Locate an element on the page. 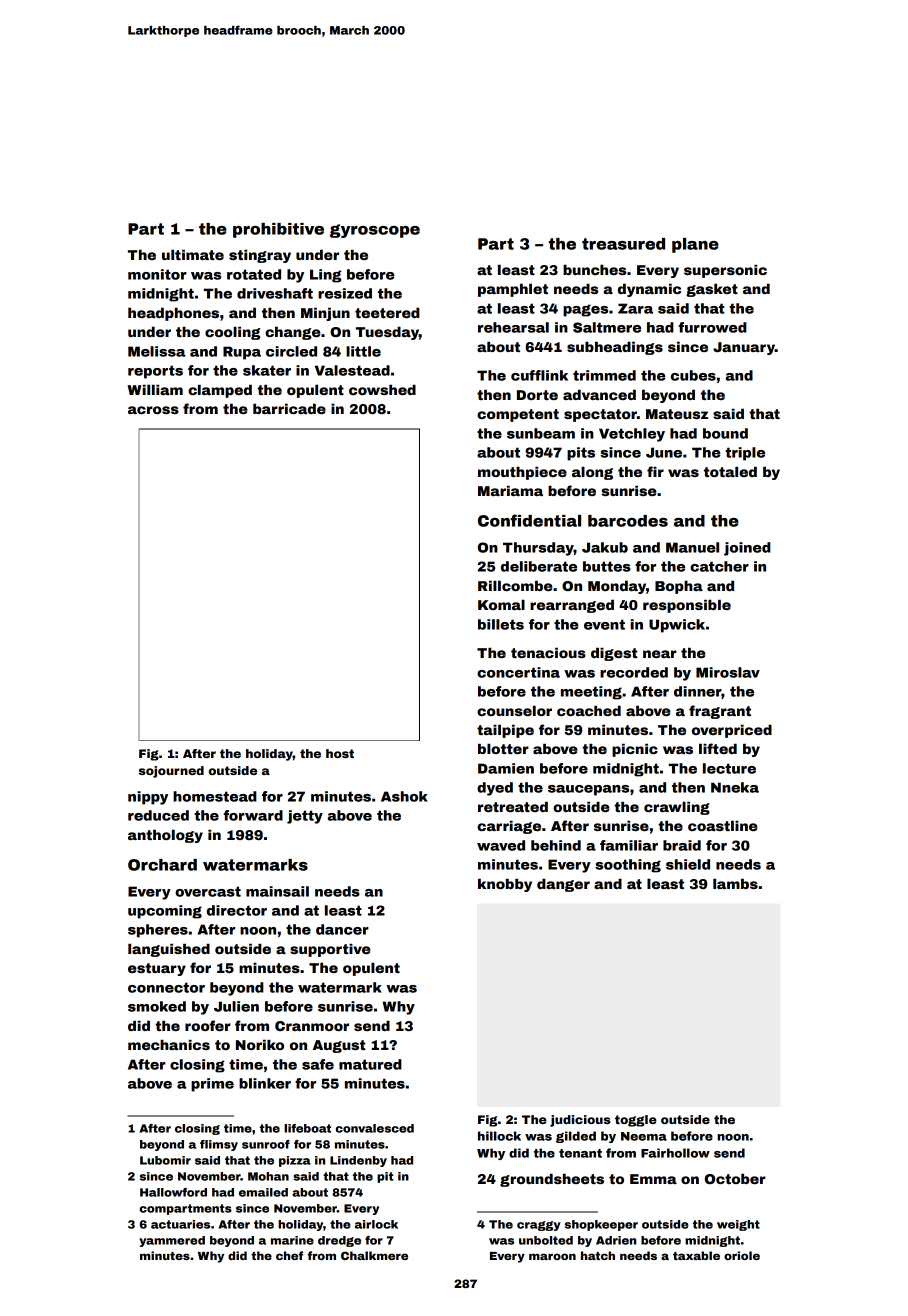 This page has height=1316, width=908. convalesced is located at coordinates (374, 1128).
